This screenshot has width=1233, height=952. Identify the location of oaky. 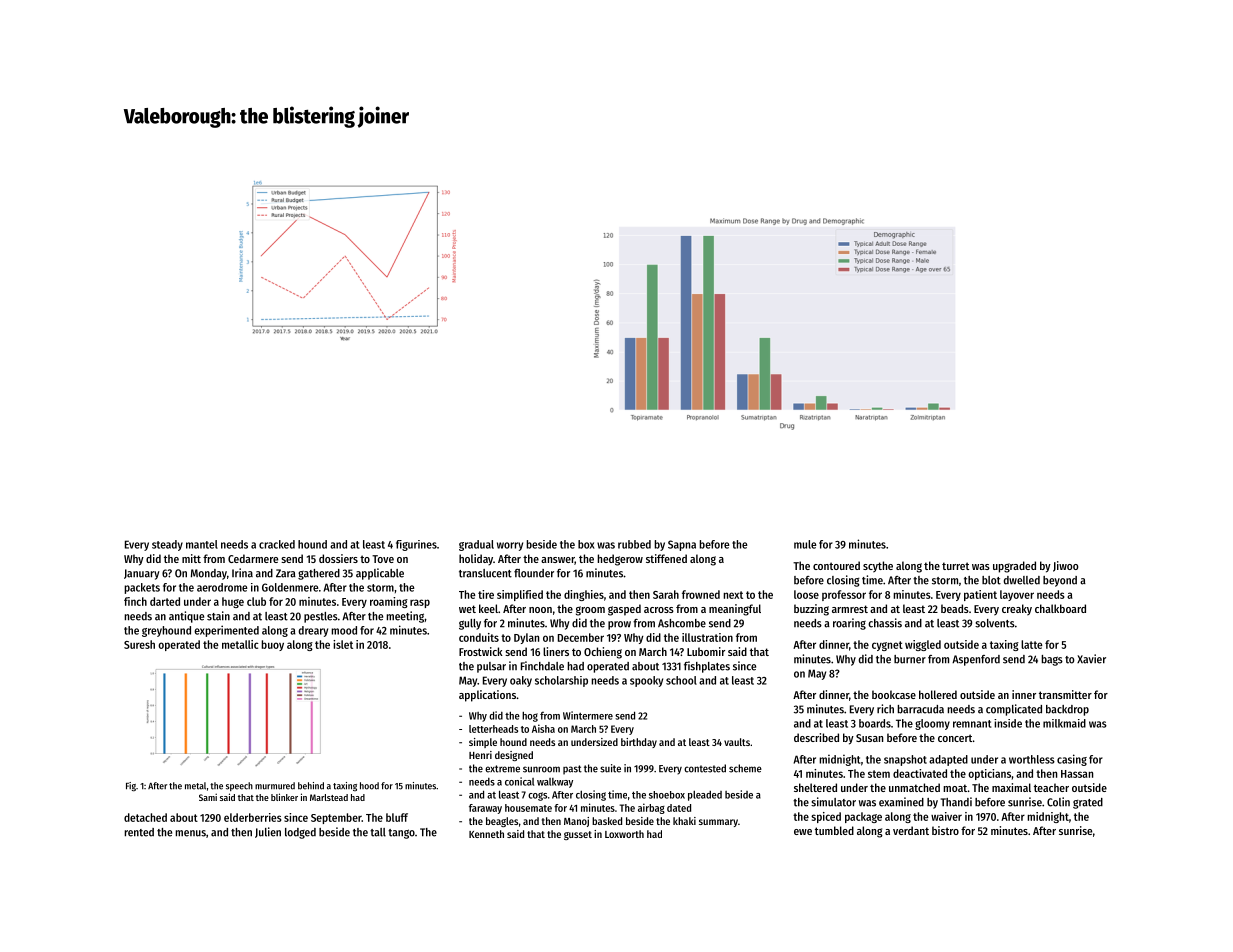
(521, 681).
